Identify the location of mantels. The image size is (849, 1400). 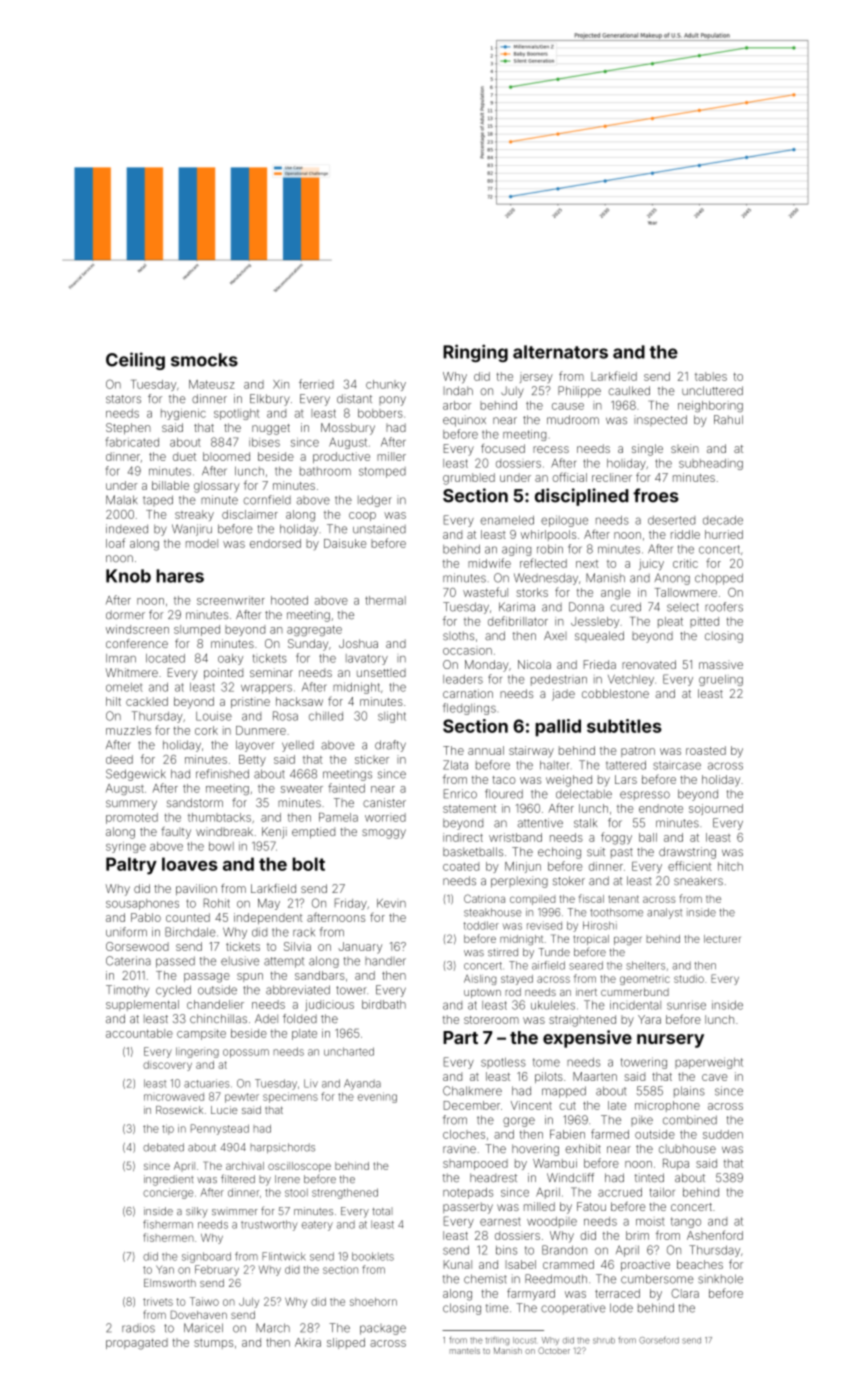
(465, 1351).
